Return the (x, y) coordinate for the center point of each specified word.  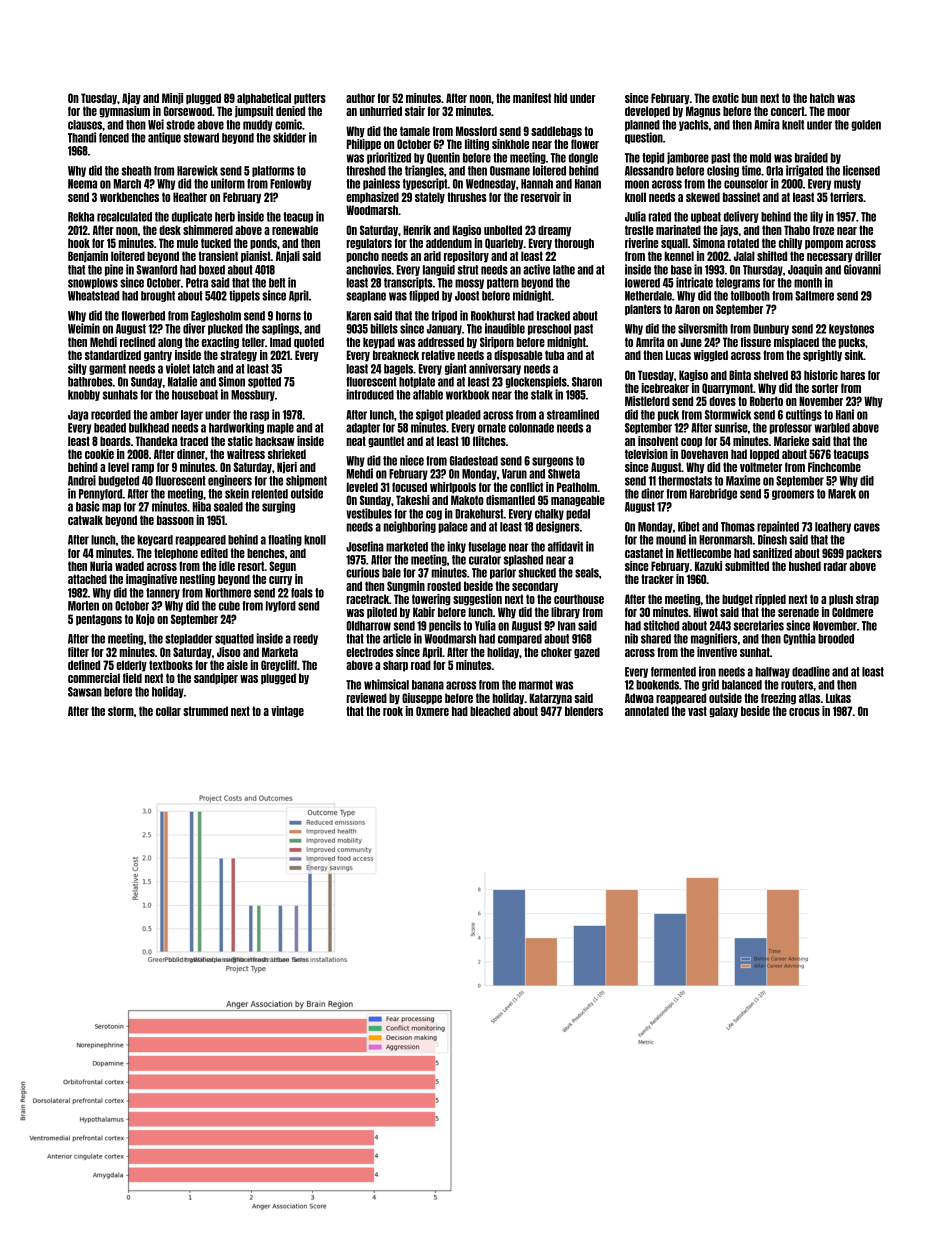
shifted (772, 256)
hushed (805, 566)
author (360, 98)
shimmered (208, 230)
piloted (382, 613)
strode (180, 125)
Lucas (678, 355)
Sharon (587, 382)
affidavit (565, 546)
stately (430, 198)
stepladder (189, 639)
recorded (111, 415)
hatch (822, 98)
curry (280, 581)
